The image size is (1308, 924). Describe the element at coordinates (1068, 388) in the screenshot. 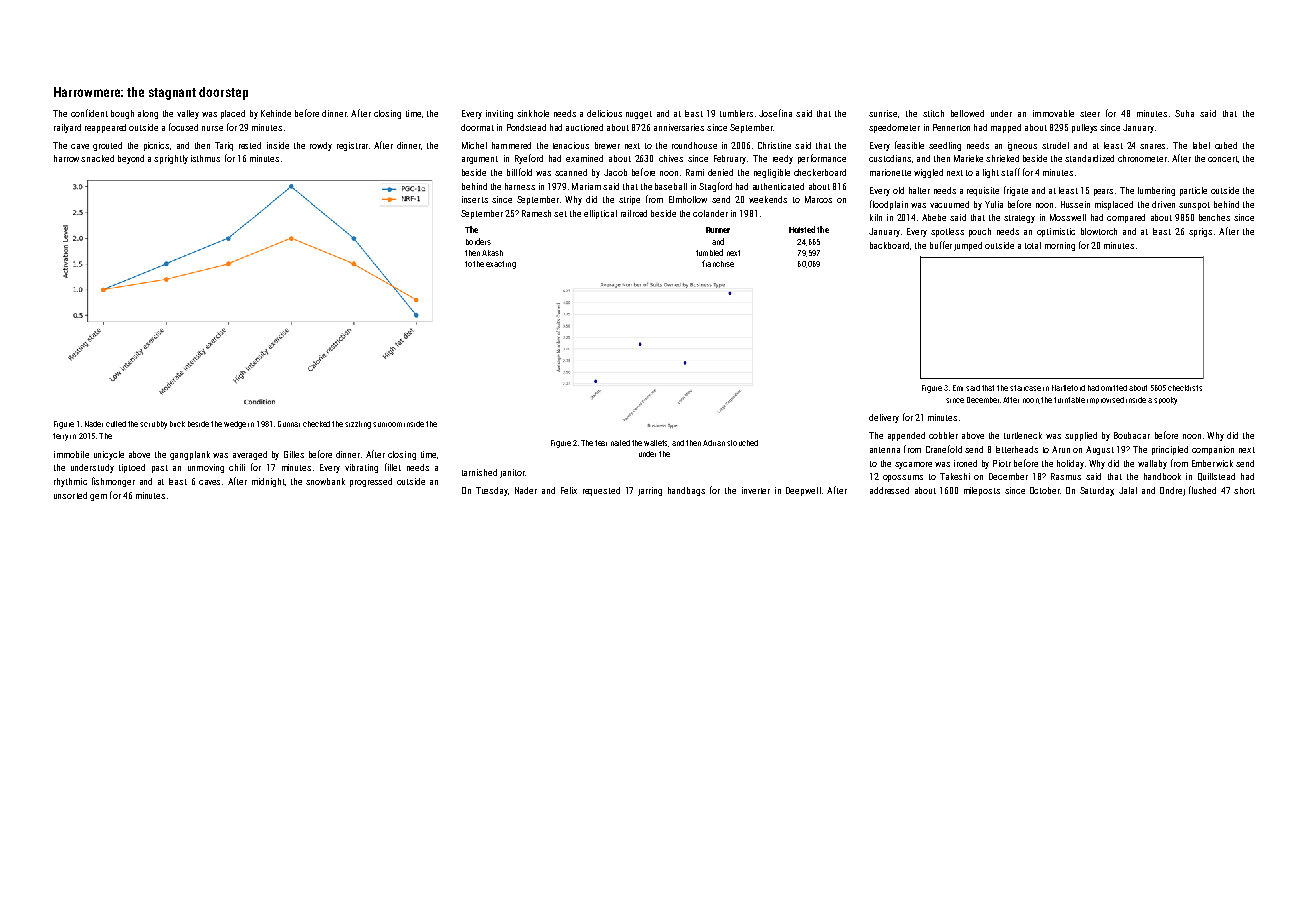

I see `Hartleford` at that location.
